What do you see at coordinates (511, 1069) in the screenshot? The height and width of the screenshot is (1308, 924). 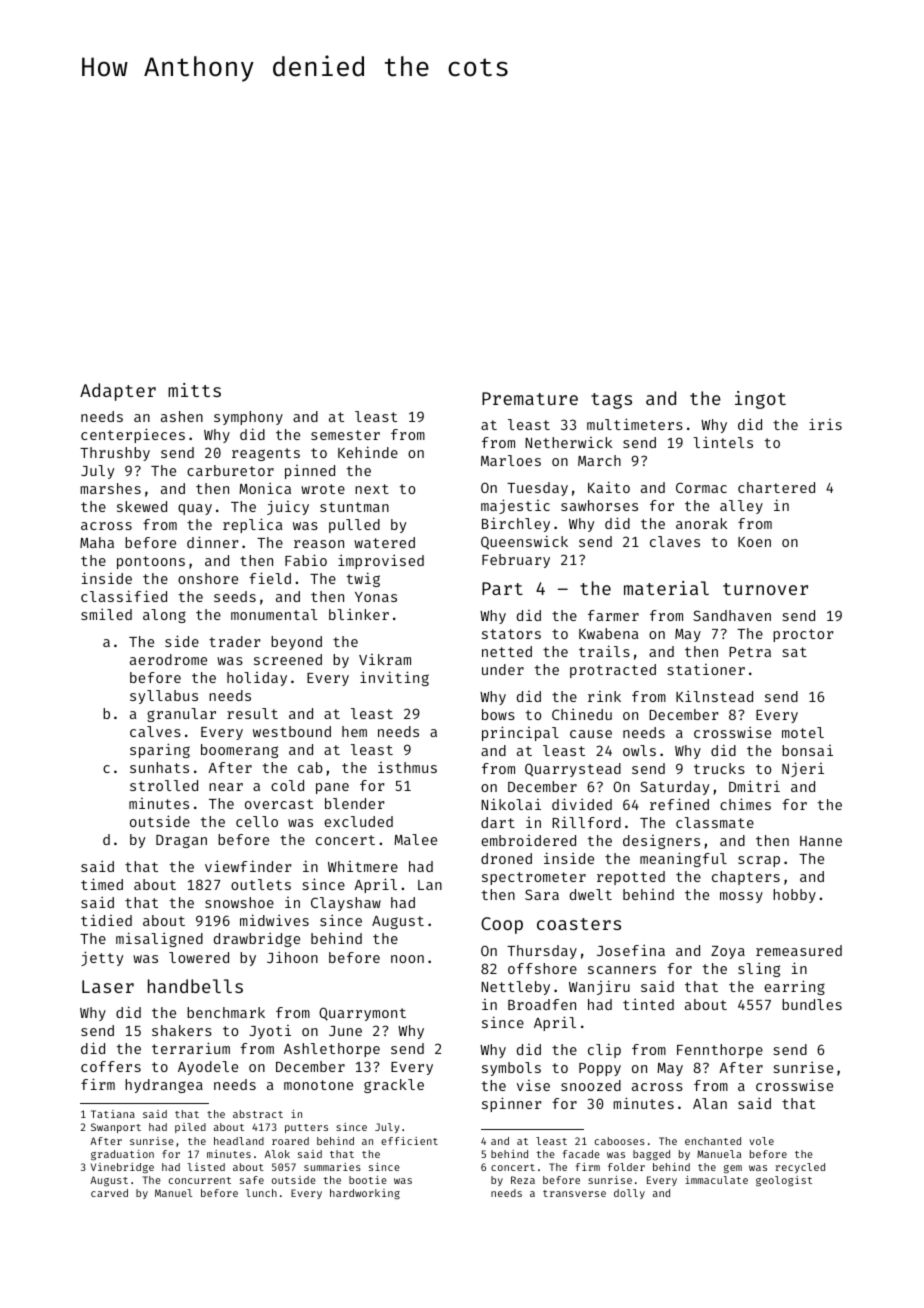 I see `symbols` at bounding box center [511, 1069].
